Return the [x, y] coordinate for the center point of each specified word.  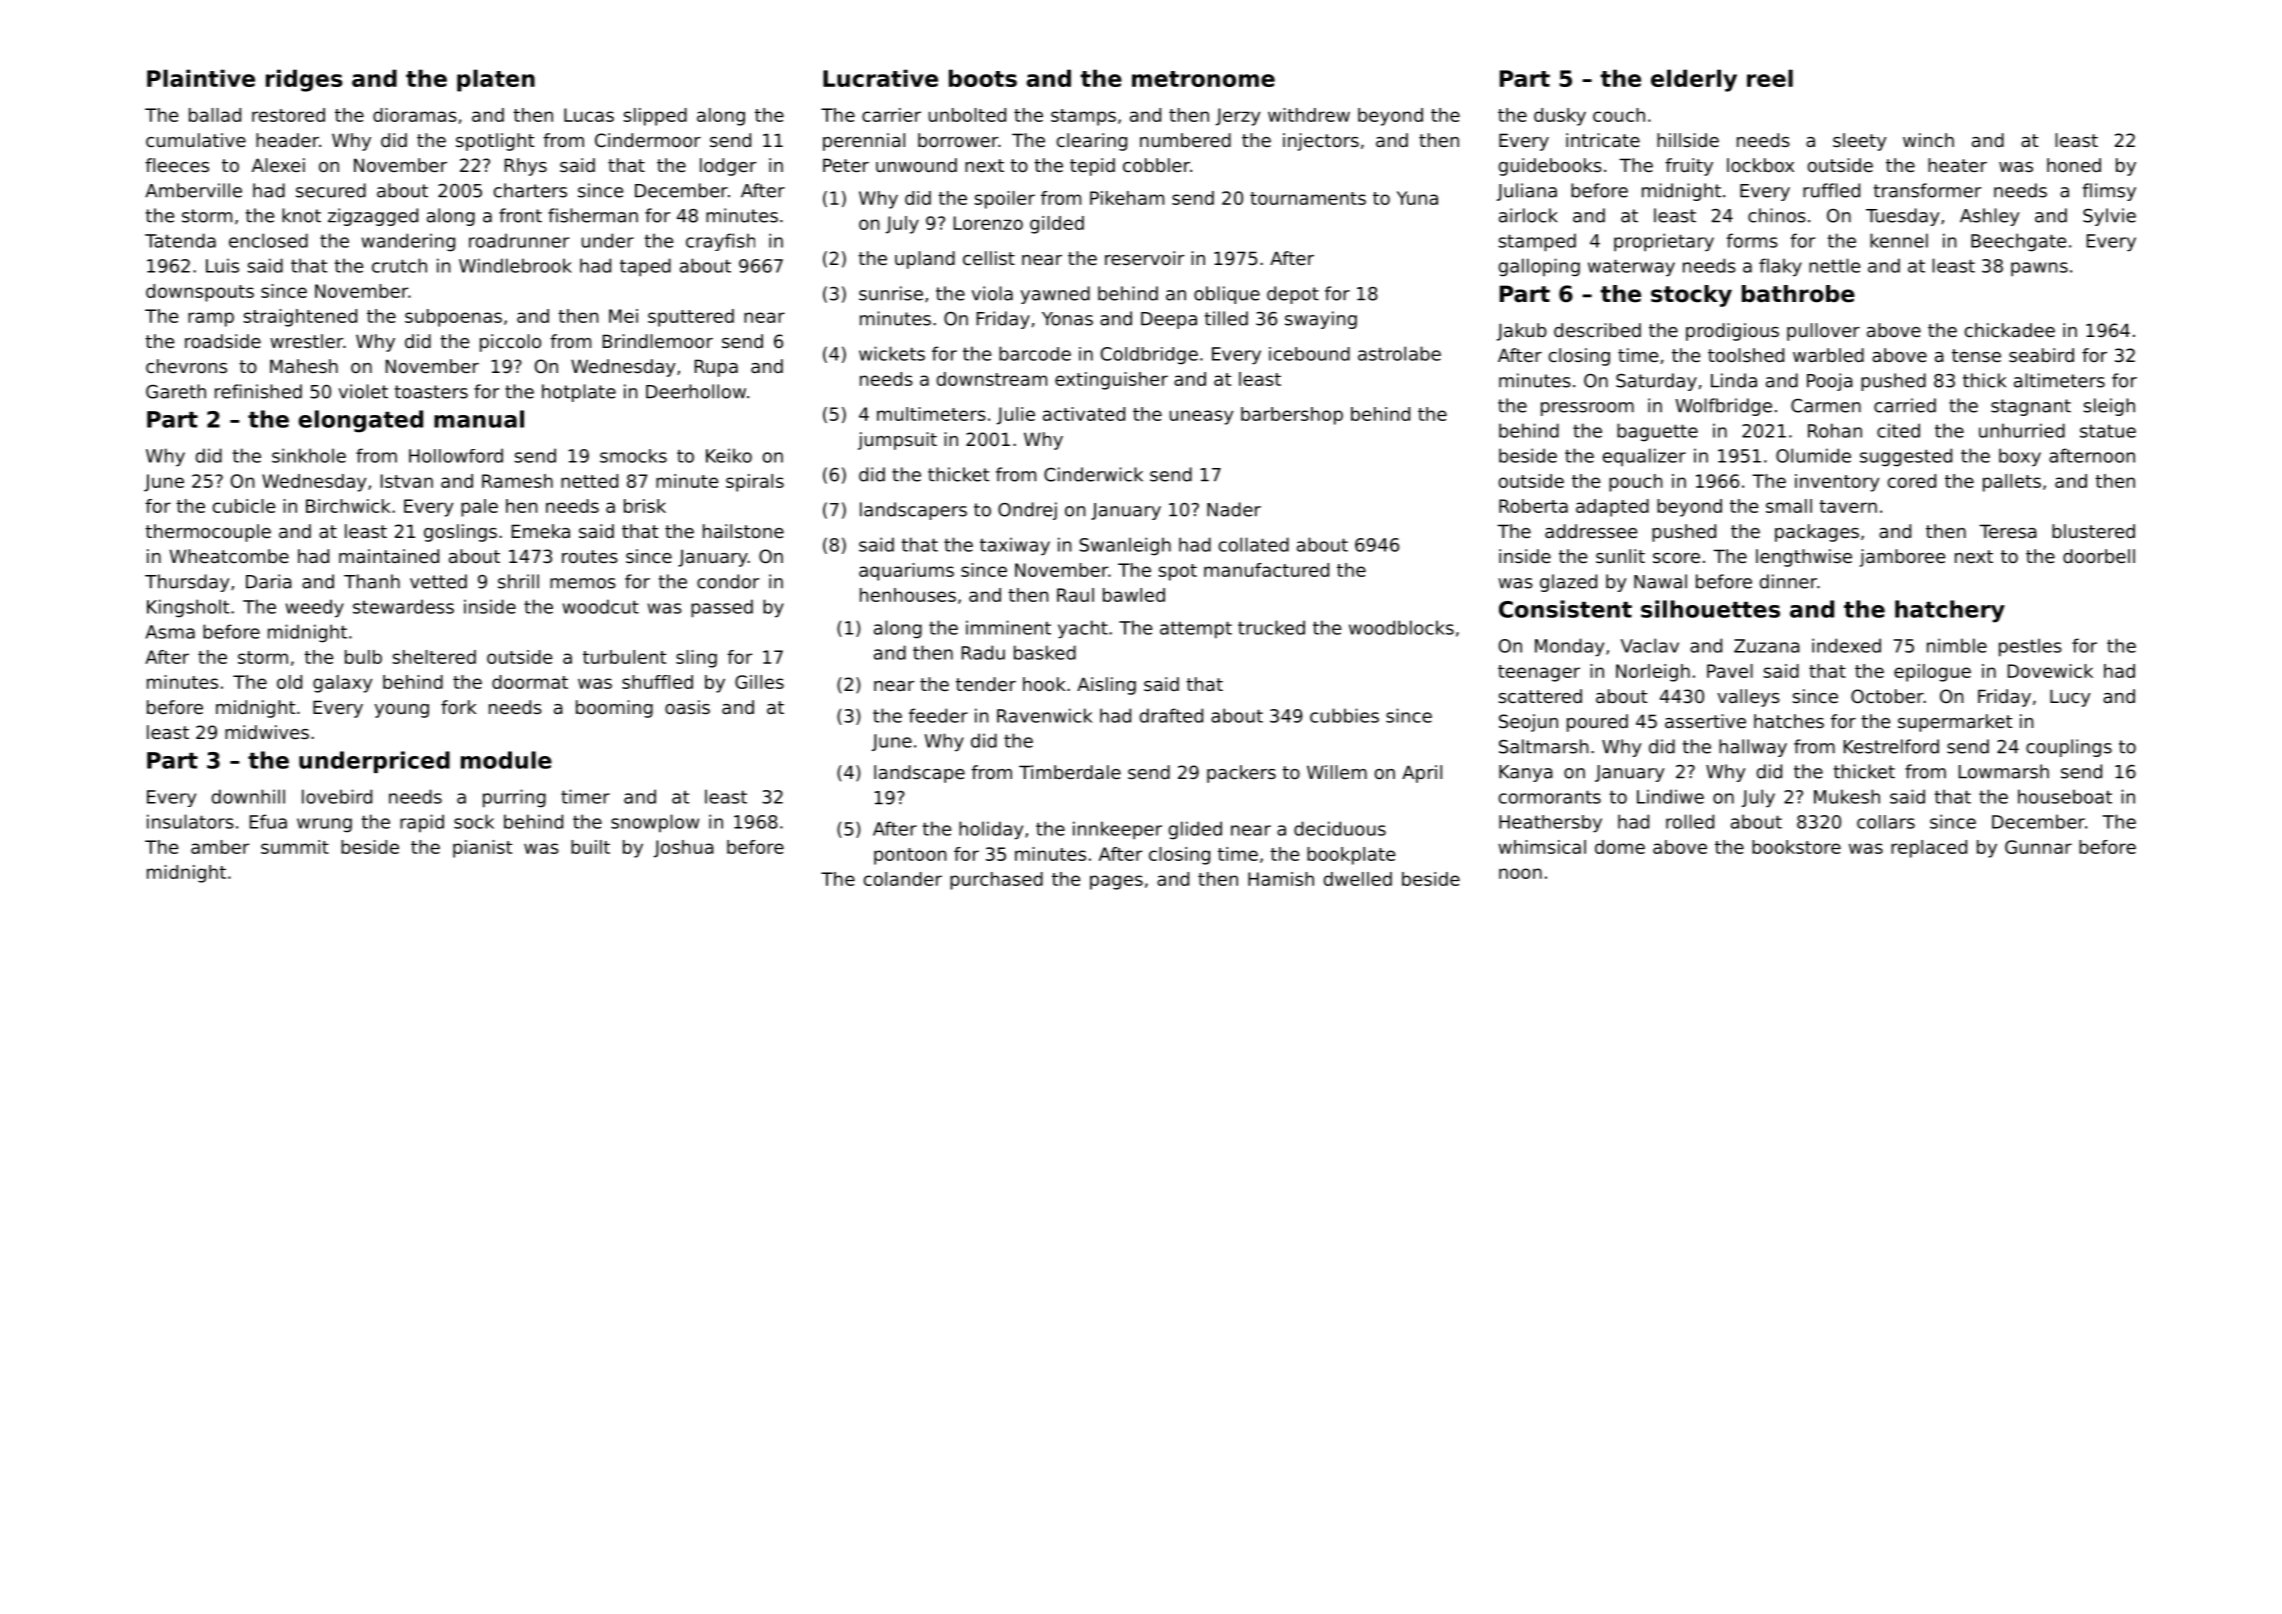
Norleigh [1653, 673]
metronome [1203, 79]
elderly [1694, 80]
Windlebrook [515, 265]
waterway [1631, 268]
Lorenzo [988, 223]
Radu [983, 652]
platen [496, 80]
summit [295, 847]
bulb [363, 657]
